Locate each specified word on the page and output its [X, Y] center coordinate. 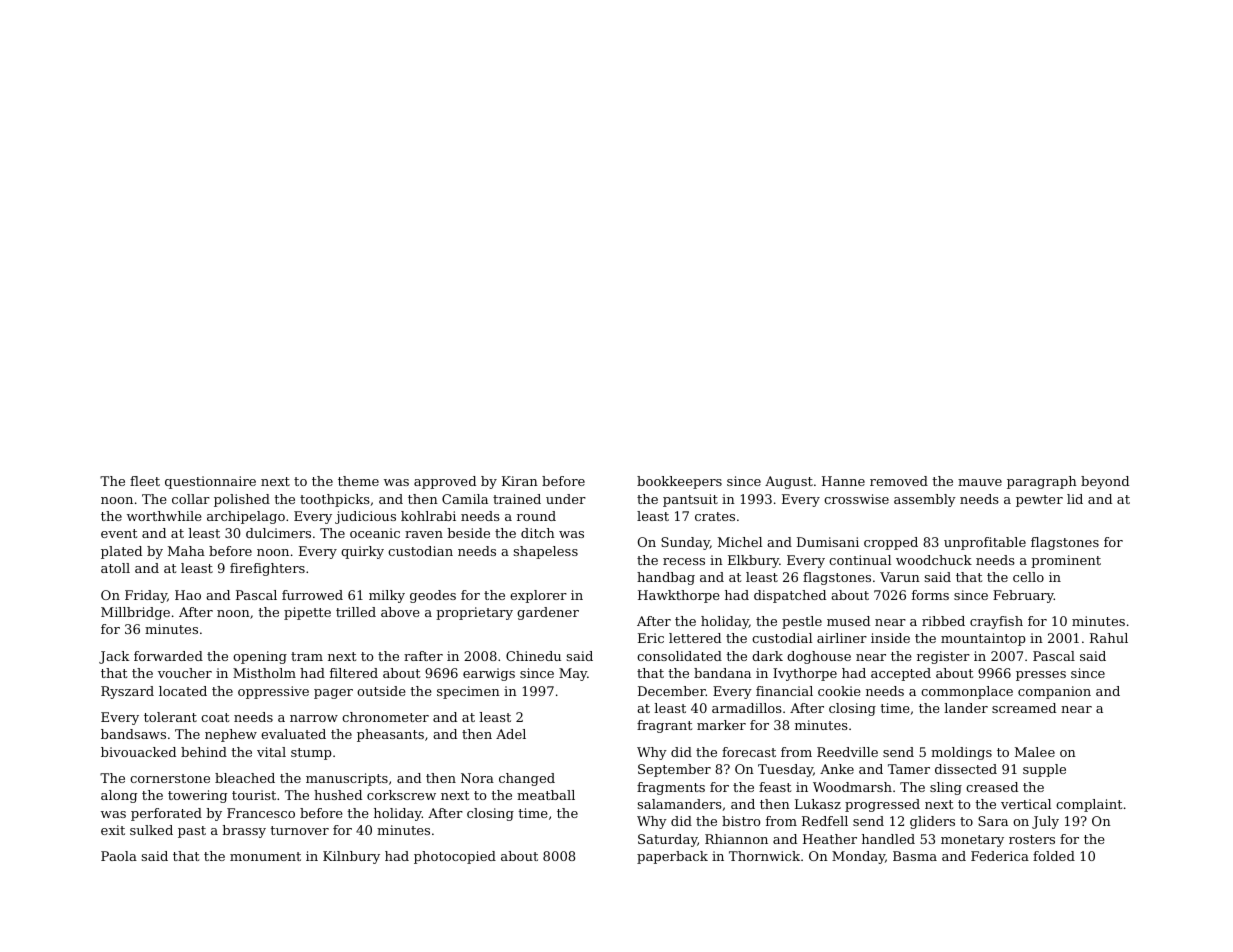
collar [191, 499]
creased [992, 787]
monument [265, 856]
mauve [980, 482]
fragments [671, 788]
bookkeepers [679, 482]
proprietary [474, 613]
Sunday [685, 543]
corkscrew [401, 795]
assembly [925, 500]
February [1023, 596]
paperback [672, 857]
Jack [114, 657]
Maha [186, 551]
